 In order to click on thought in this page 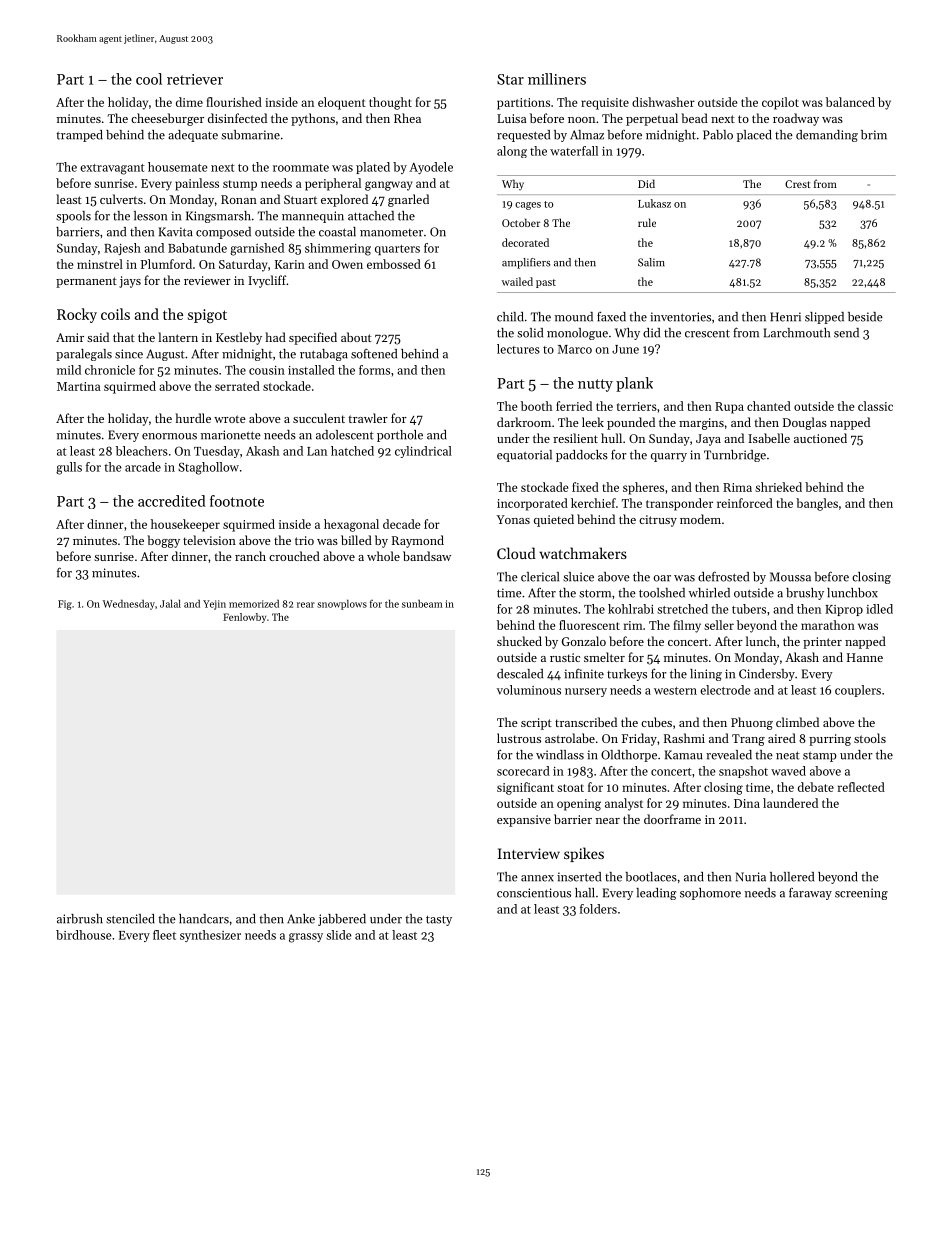, I will do `click(390, 103)`.
